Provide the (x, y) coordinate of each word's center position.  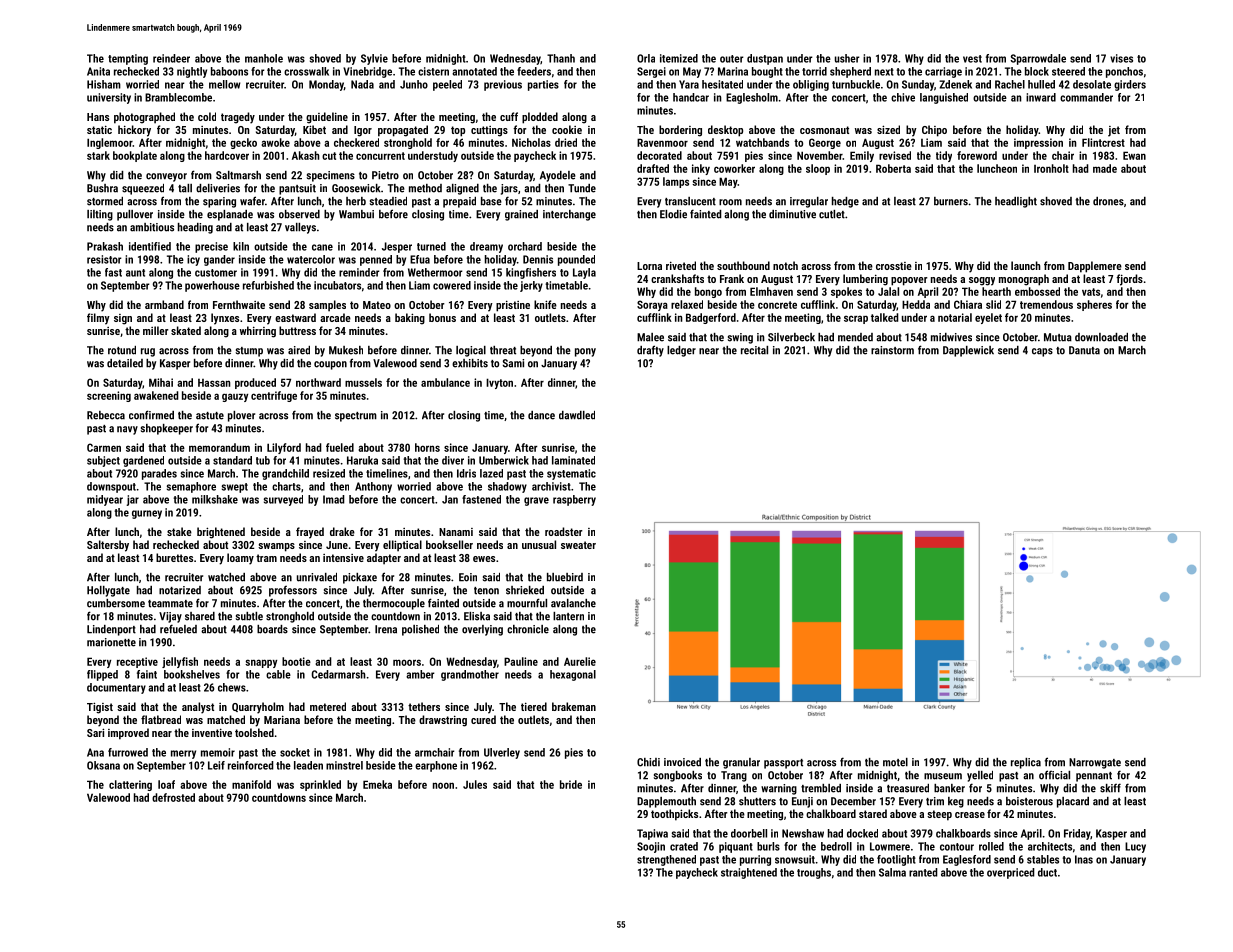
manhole (264, 58)
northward (318, 382)
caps (1042, 352)
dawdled (577, 415)
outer (732, 59)
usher (847, 58)
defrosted (173, 797)
